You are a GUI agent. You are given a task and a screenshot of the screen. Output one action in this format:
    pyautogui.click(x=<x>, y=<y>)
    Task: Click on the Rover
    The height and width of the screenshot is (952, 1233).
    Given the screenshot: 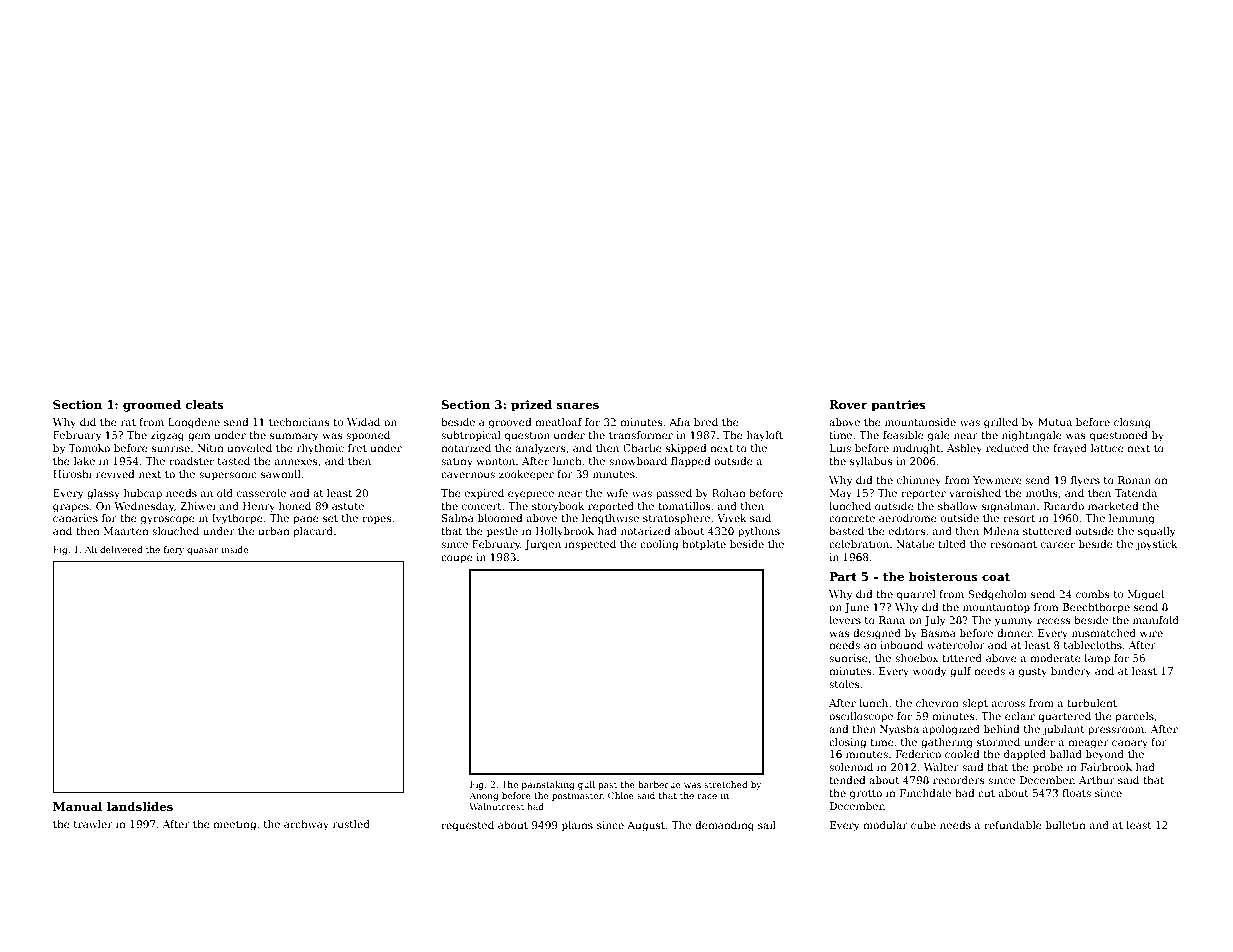 What is the action you would take?
    pyautogui.click(x=848, y=404)
